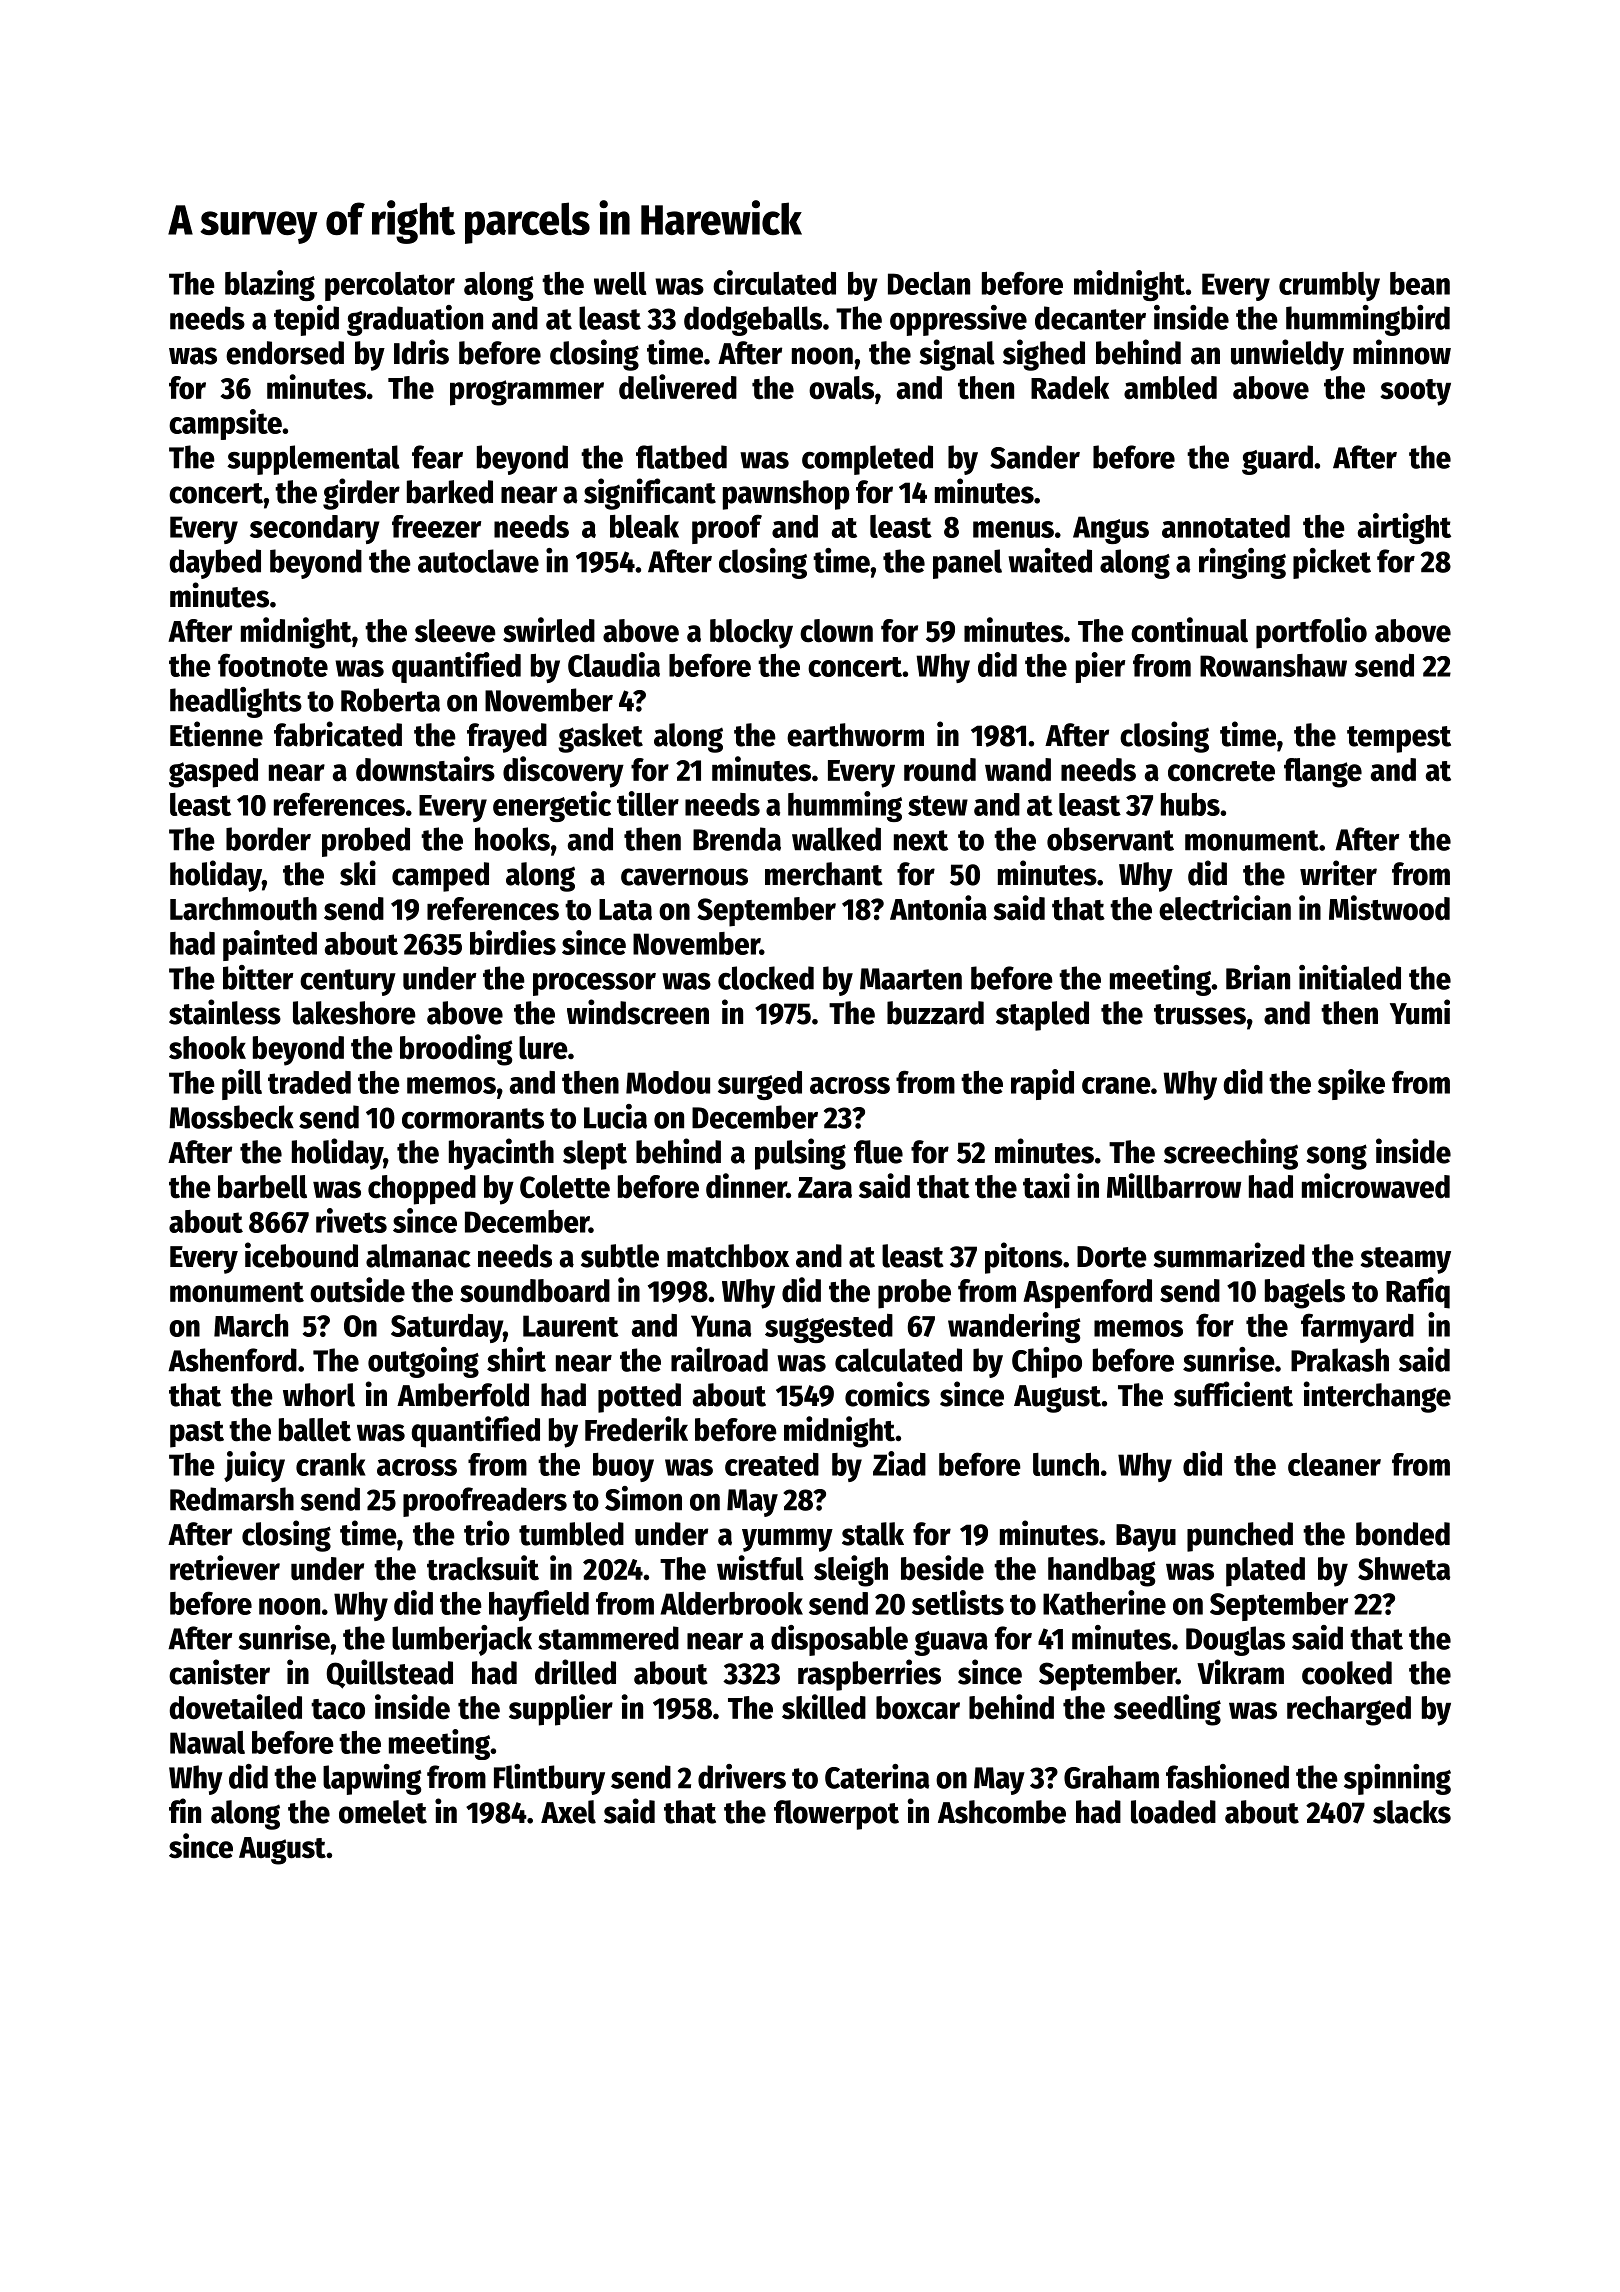  I want to click on created, so click(772, 1464).
